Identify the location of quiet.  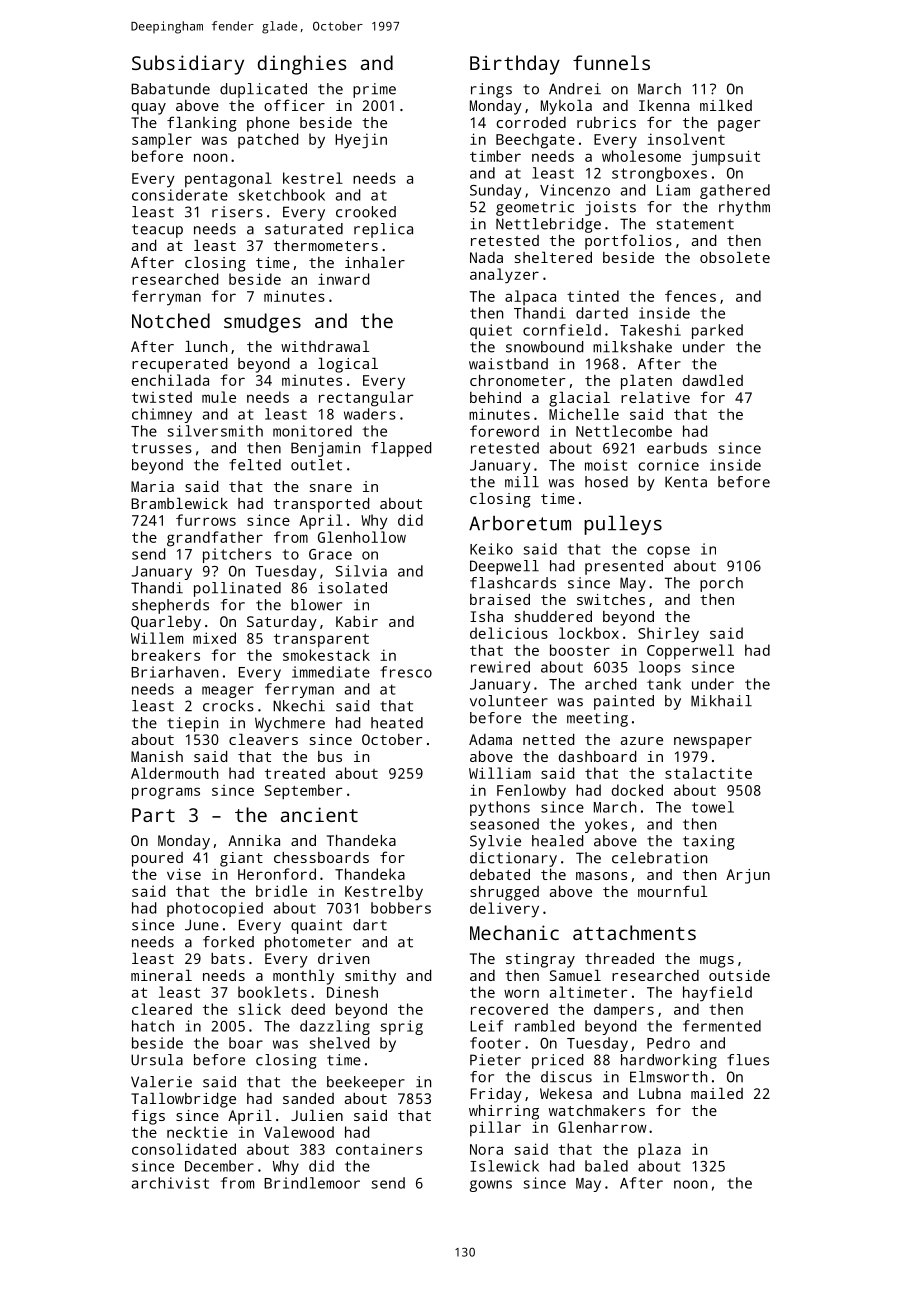
(491, 331).
